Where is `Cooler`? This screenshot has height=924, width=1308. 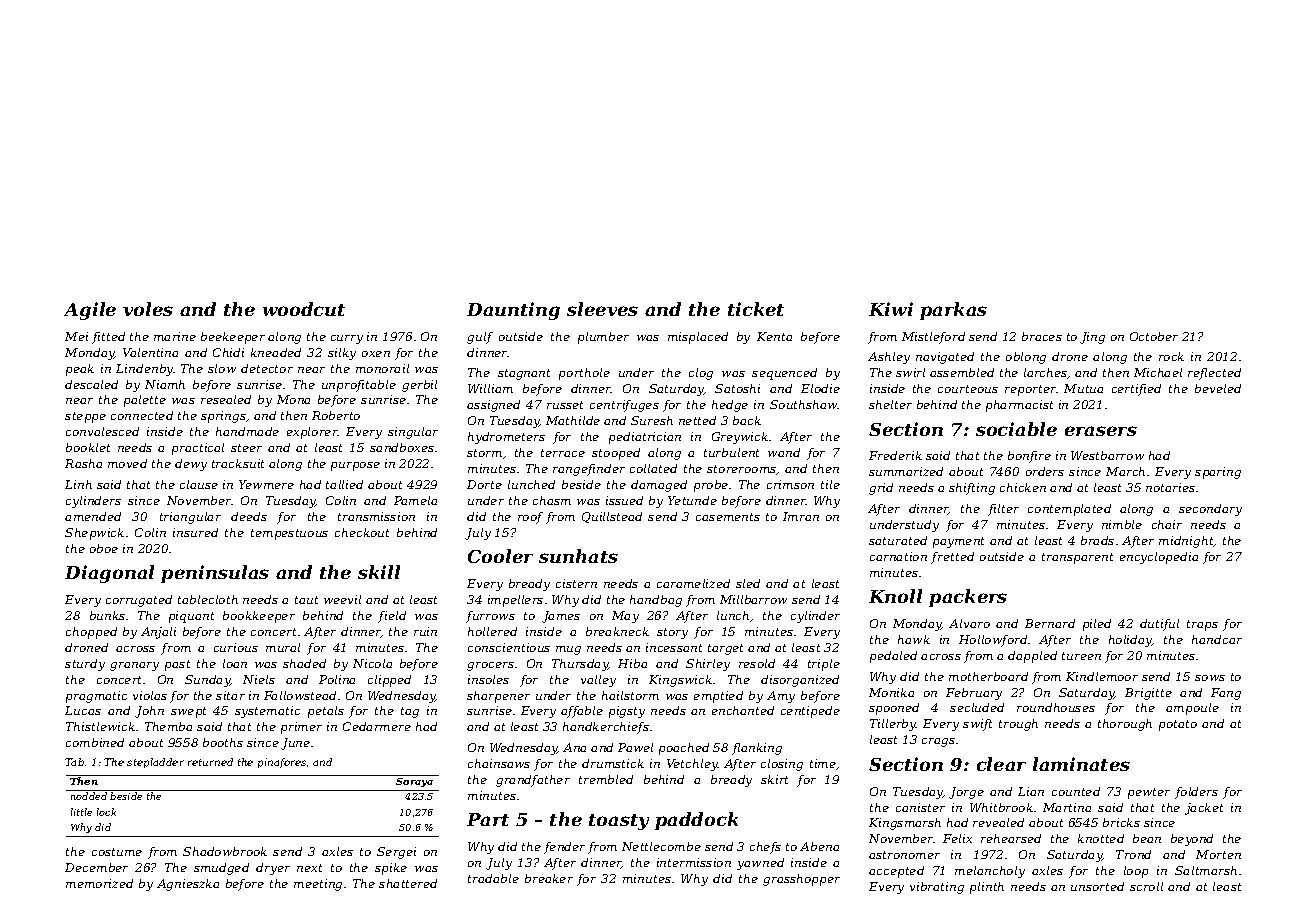 Cooler is located at coordinates (500, 556).
